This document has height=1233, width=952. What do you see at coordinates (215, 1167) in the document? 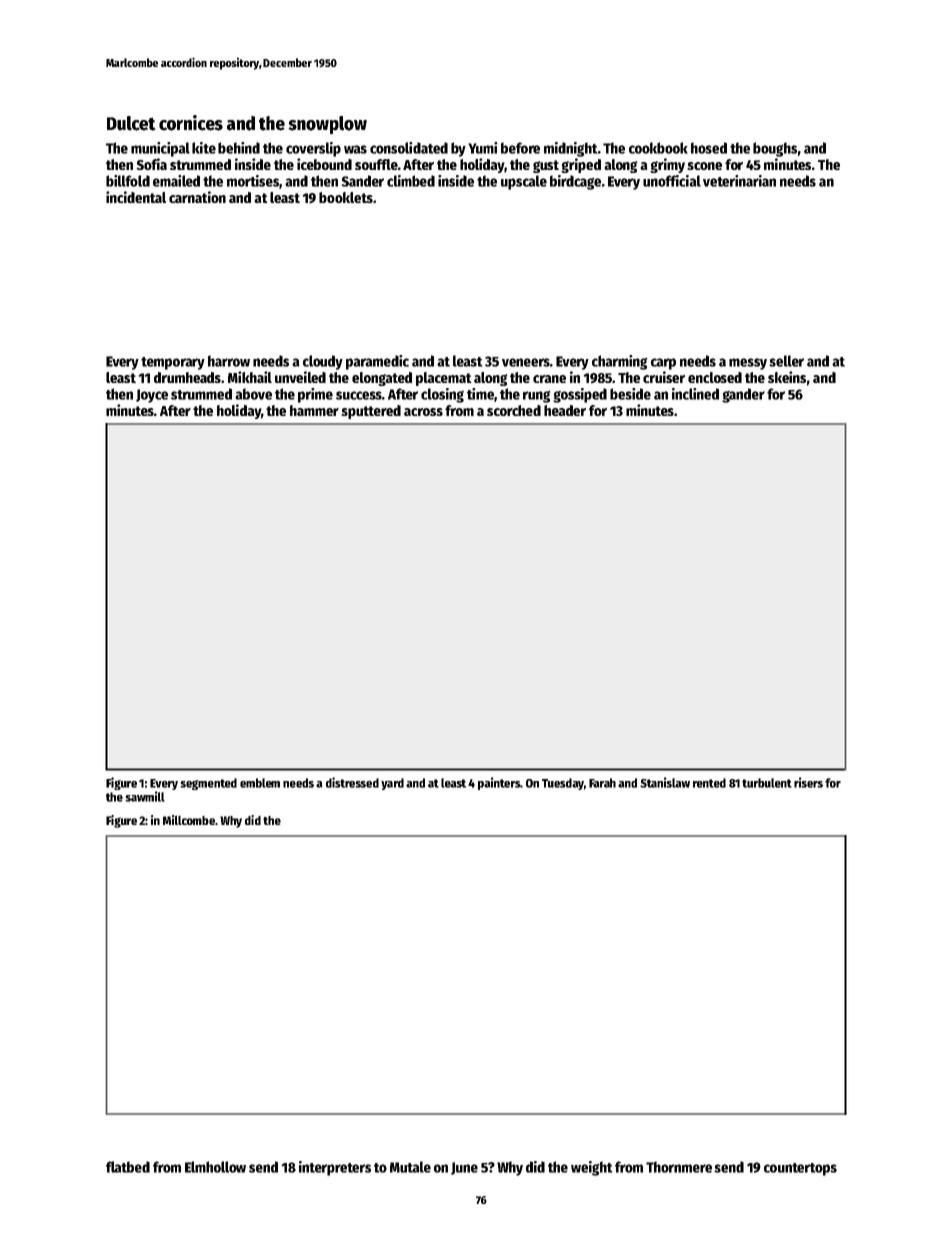
I see `Elmhollow` at bounding box center [215, 1167].
